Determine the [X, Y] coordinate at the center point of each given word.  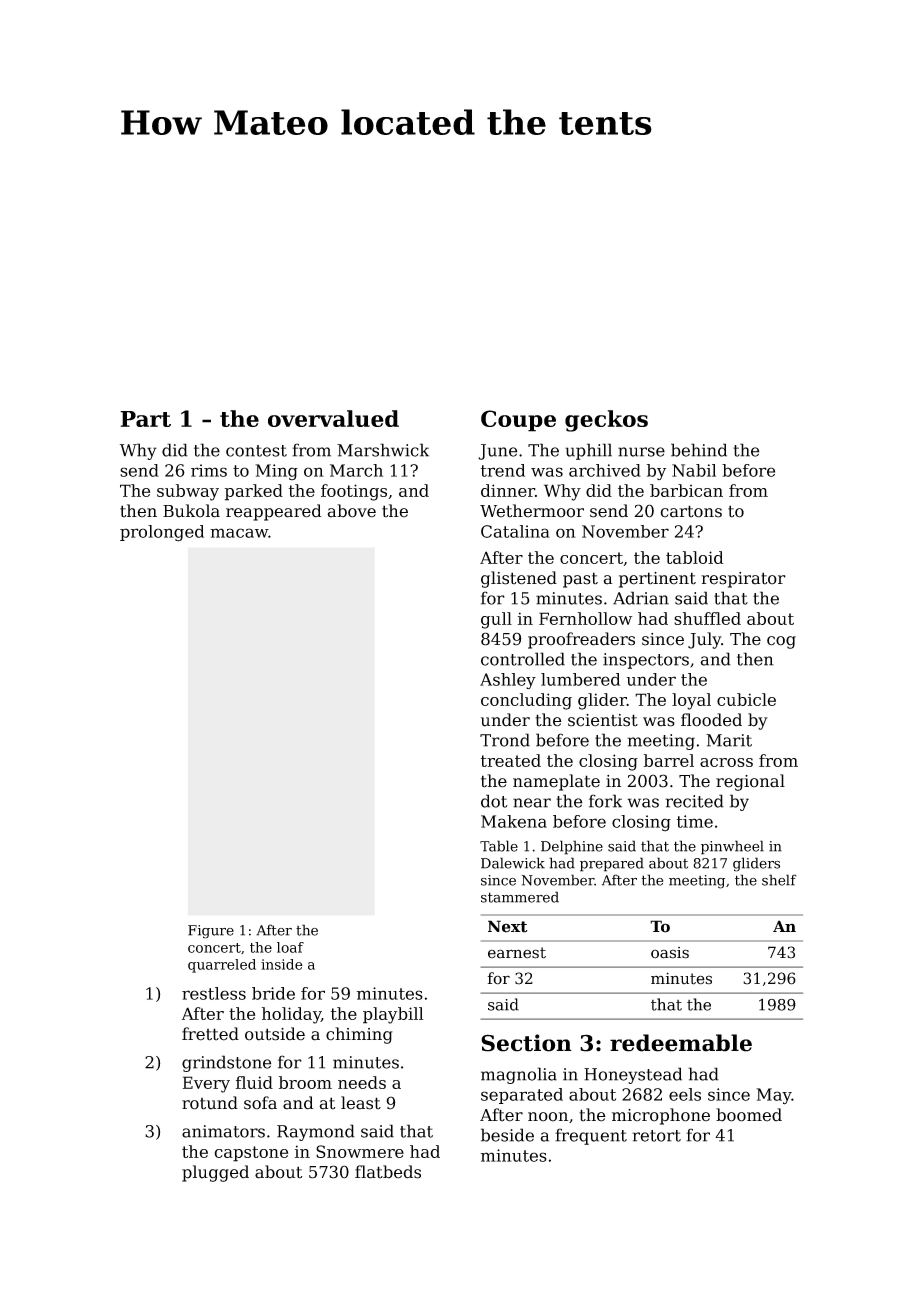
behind [699, 450]
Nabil [694, 470]
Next [508, 926]
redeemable [681, 1043]
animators [223, 1131]
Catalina [515, 531]
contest [256, 451]
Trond [505, 740]
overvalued [333, 418]
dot [494, 801]
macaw [239, 533]
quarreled [222, 966]
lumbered [580, 679]
